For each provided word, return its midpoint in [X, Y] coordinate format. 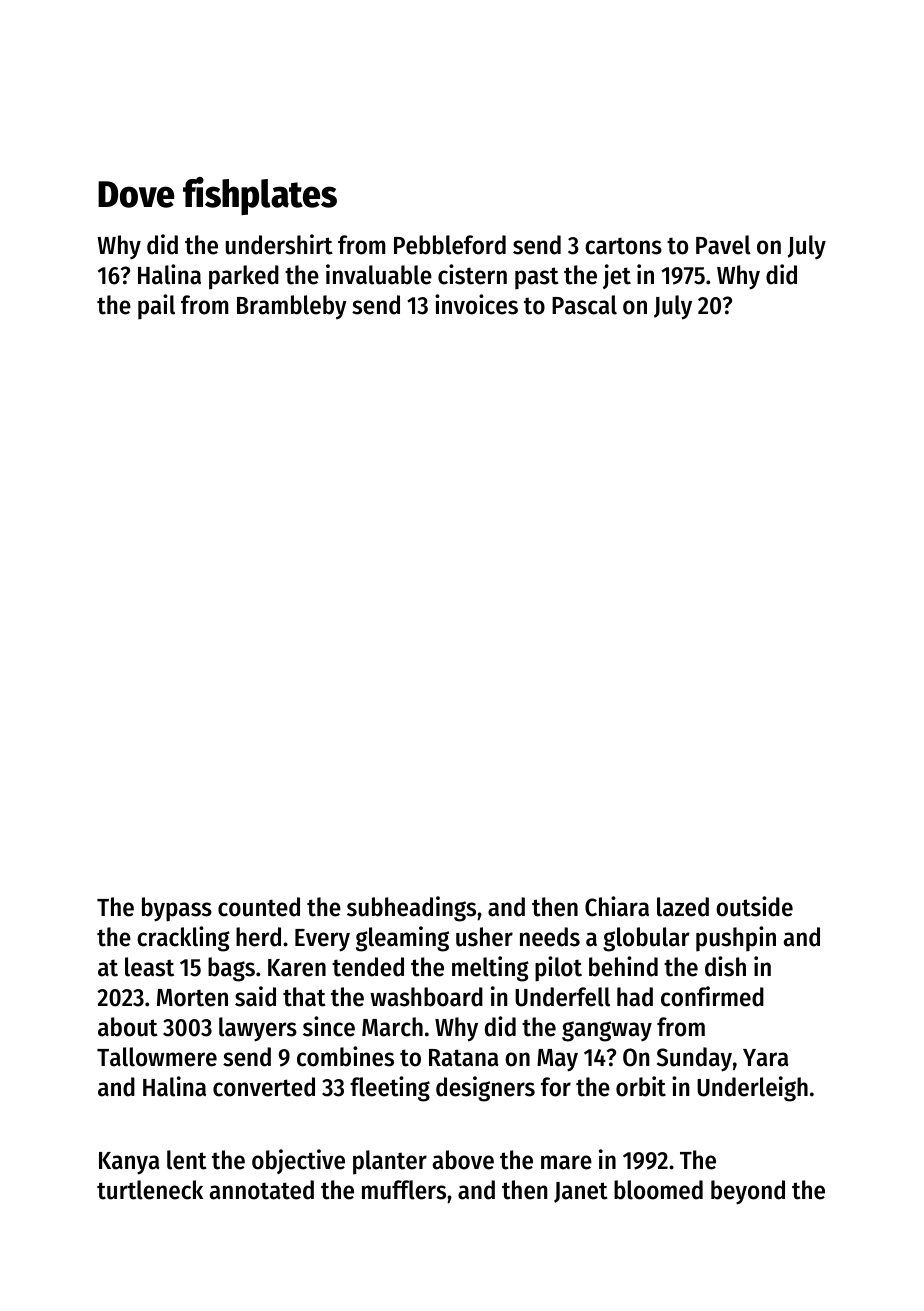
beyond [748, 1192]
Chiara [617, 906]
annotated [262, 1190]
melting [490, 969]
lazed [683, 907]
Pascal [584, 305]
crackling [183, 939]
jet [617, 276]
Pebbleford [450, 245]
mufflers [404, 1190]
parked [244, 277]
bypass [177, 909]
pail [156, 307]
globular [646, 939]
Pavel [723, 245]
